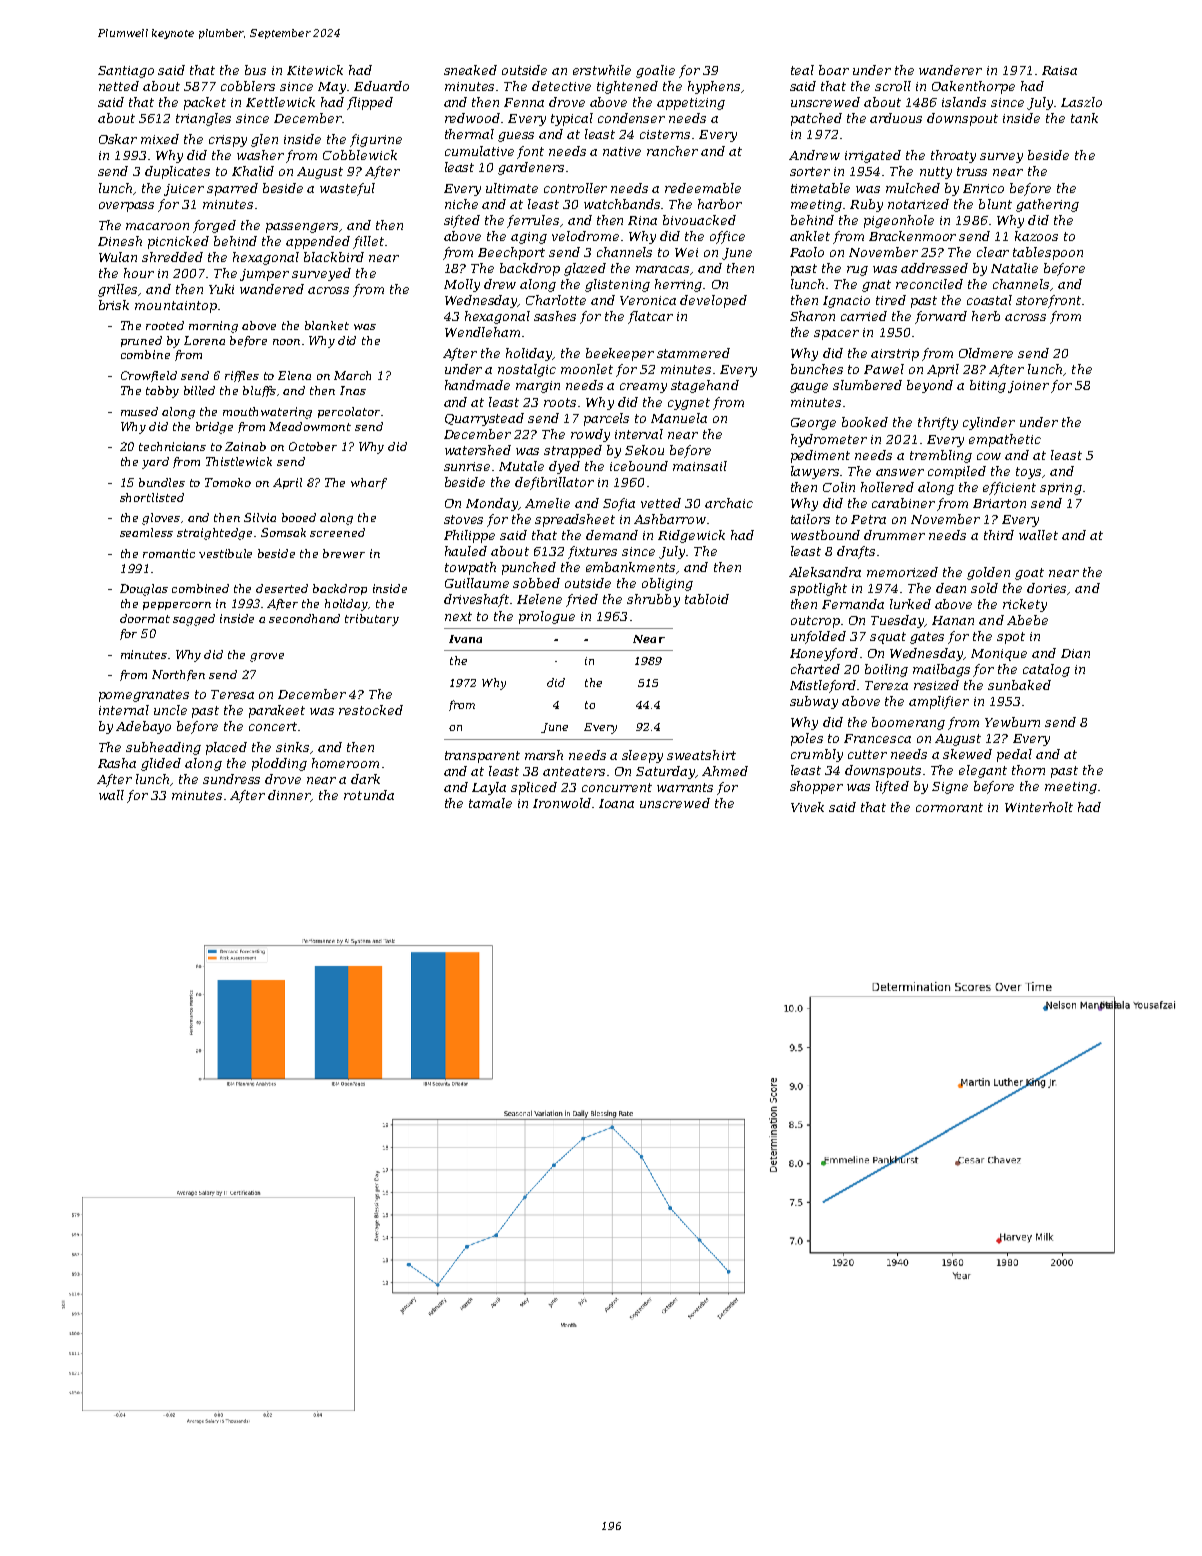  Describe the element at coordinates (466, 551) in the image. I see `hauled` at that location.
